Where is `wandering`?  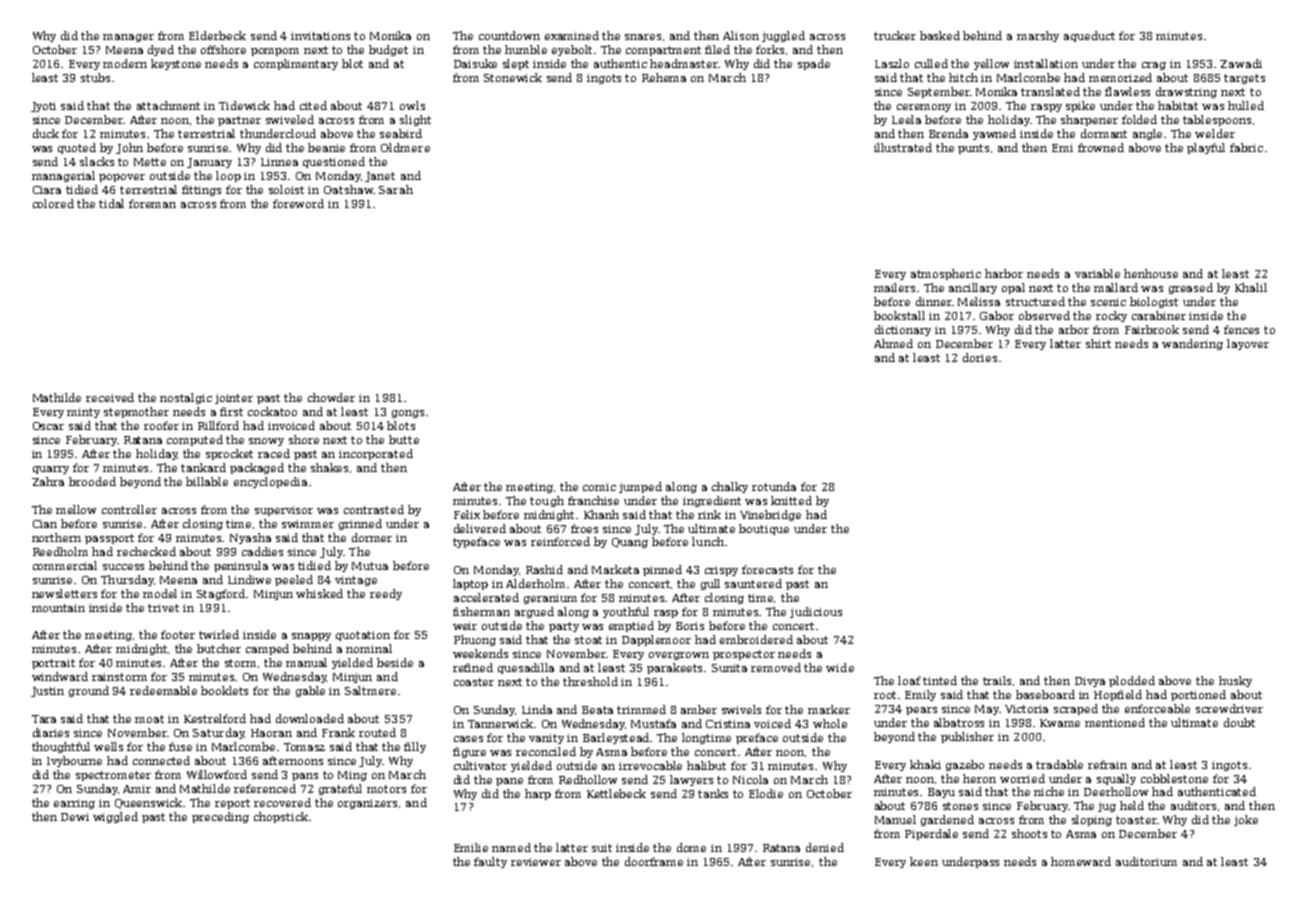
wandering is located at coordinates (1192, 344).
